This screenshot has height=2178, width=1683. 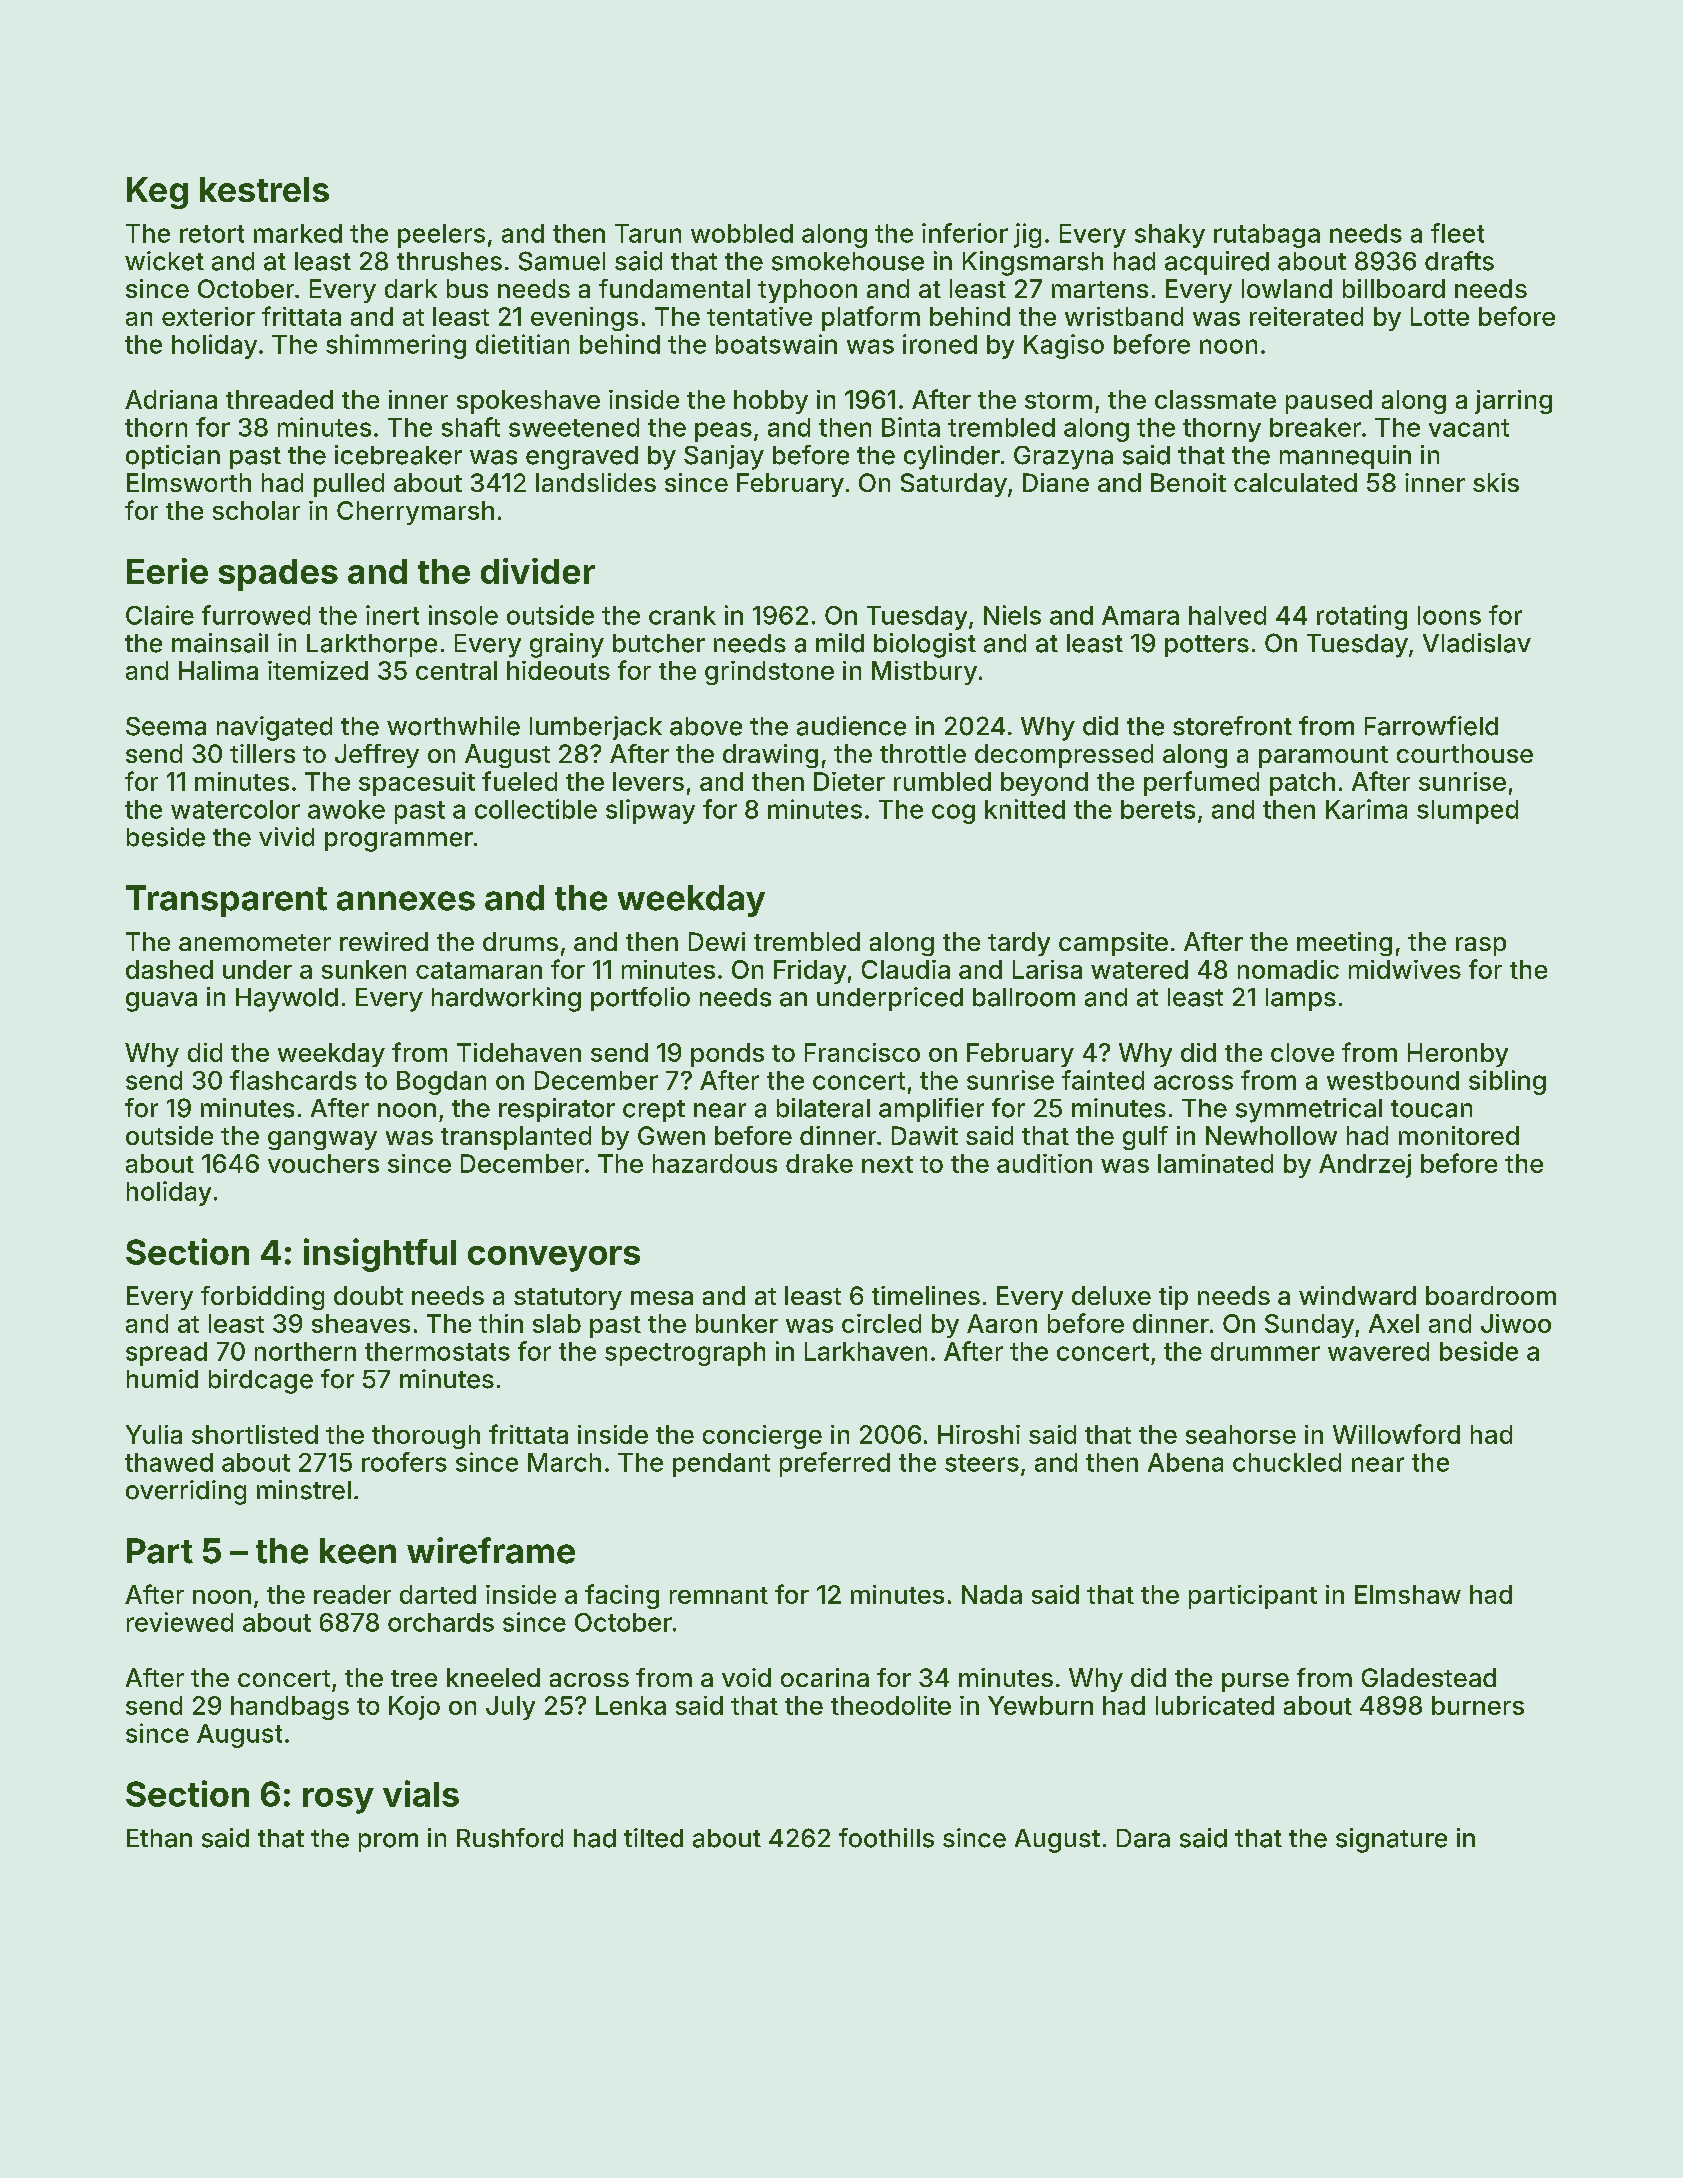 I want to click on kestrels, so click(x=264, y=189).
